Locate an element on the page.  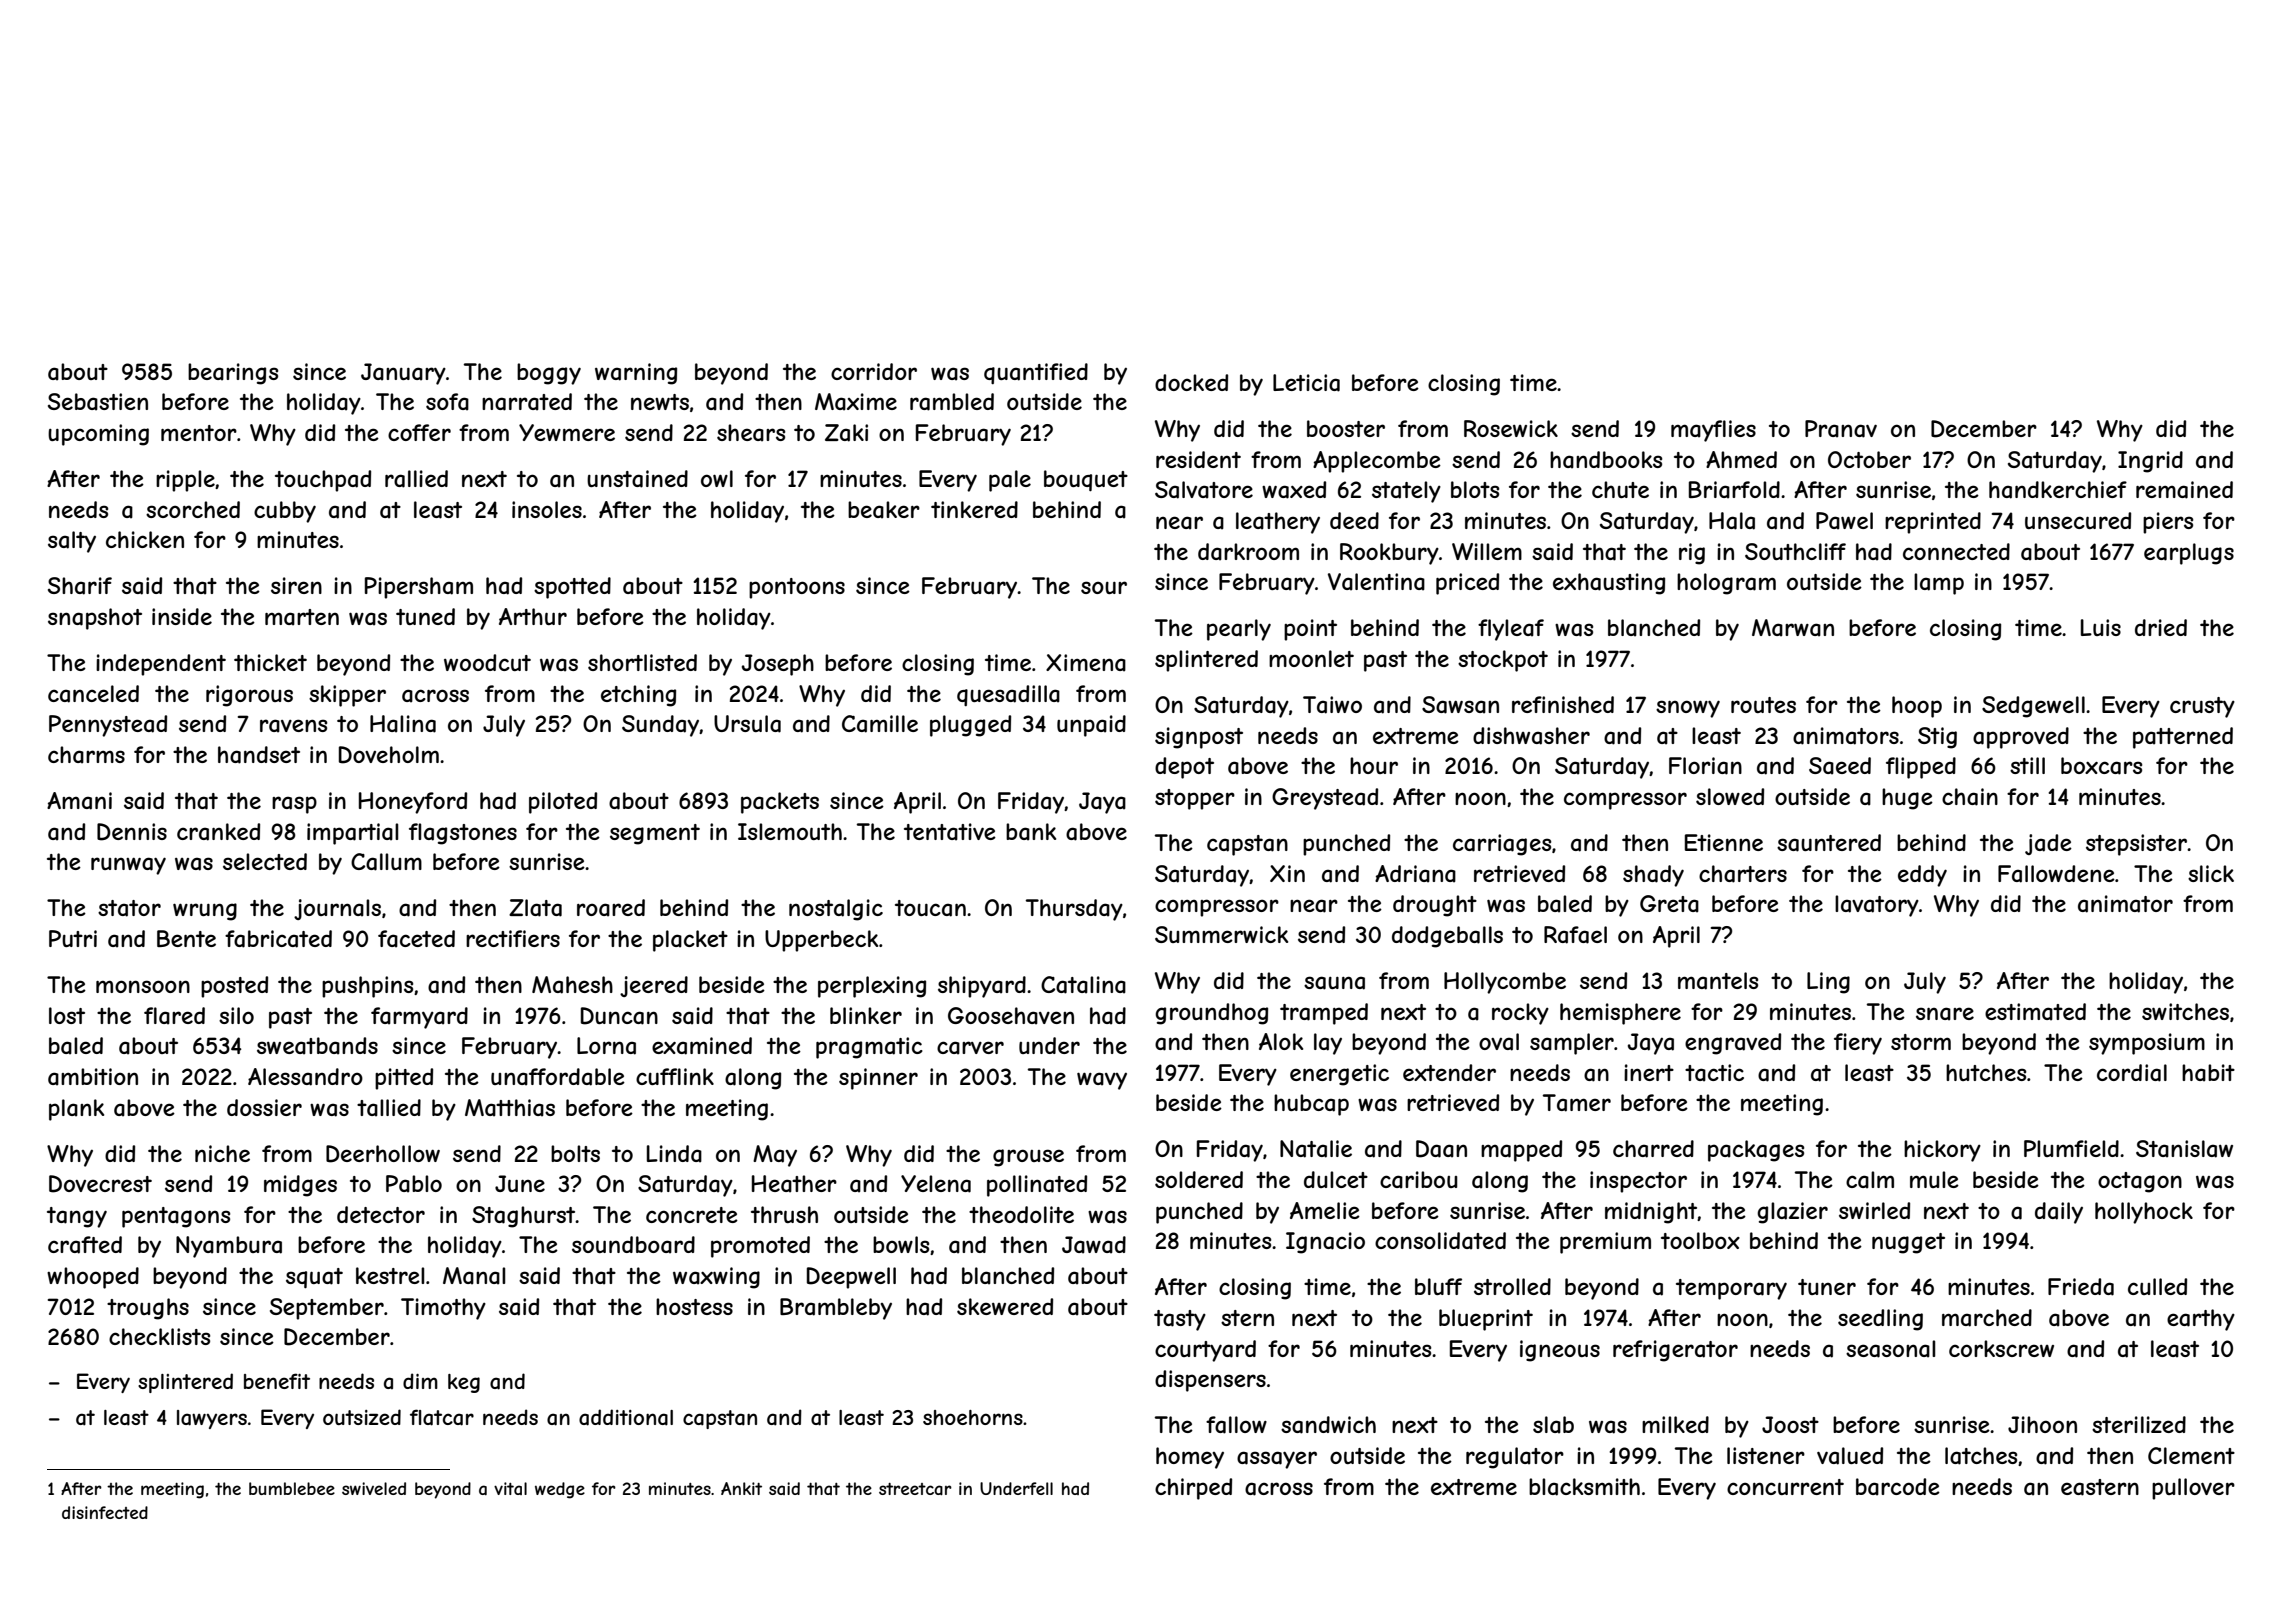
Arthur is located at coordinates (533, 616).
